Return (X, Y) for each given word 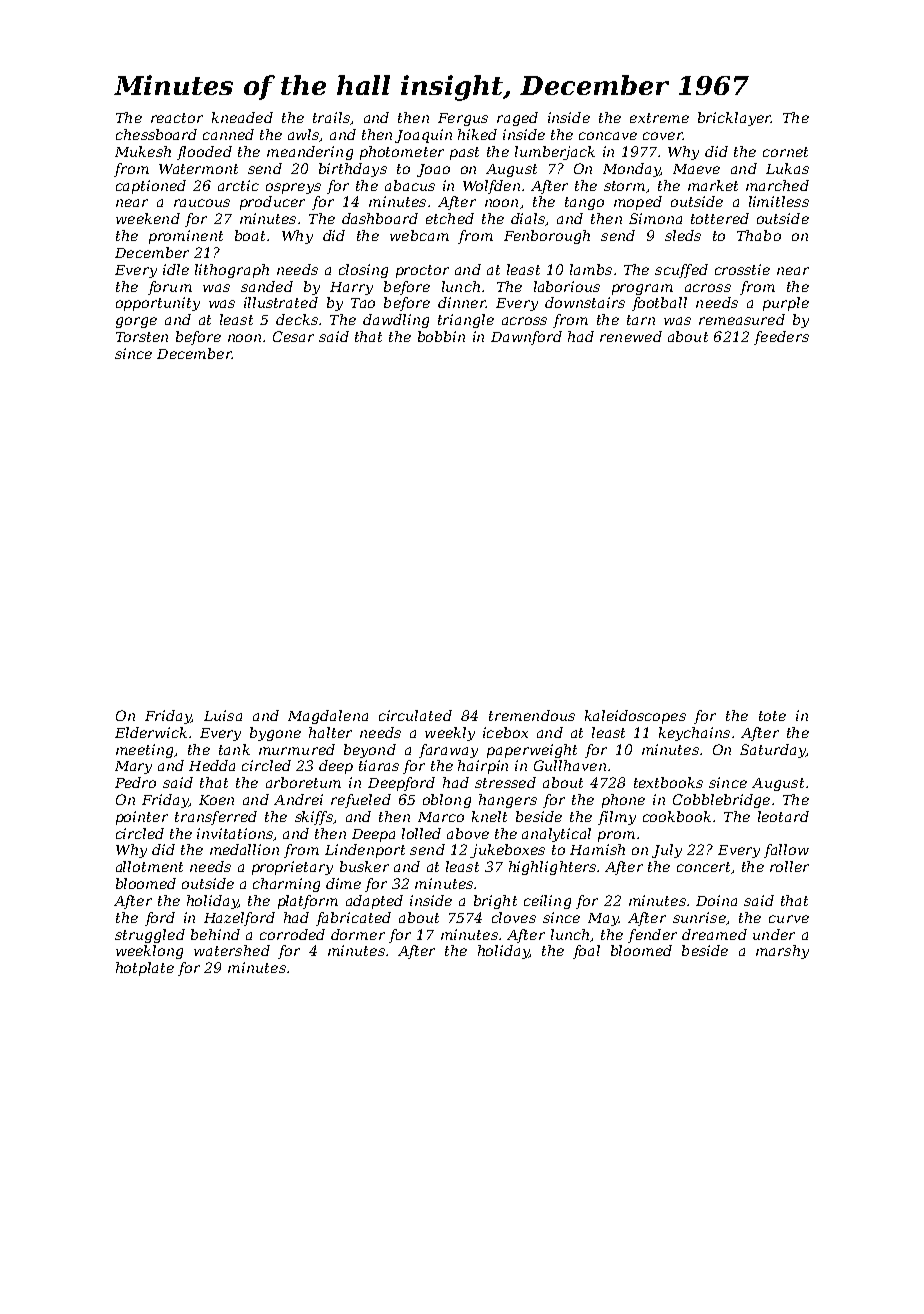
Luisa (223, 715)
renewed (631, 336)
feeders (781, 338)
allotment (149, 866)
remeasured (742, 319)
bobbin (441, 336)
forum (170, 288)
